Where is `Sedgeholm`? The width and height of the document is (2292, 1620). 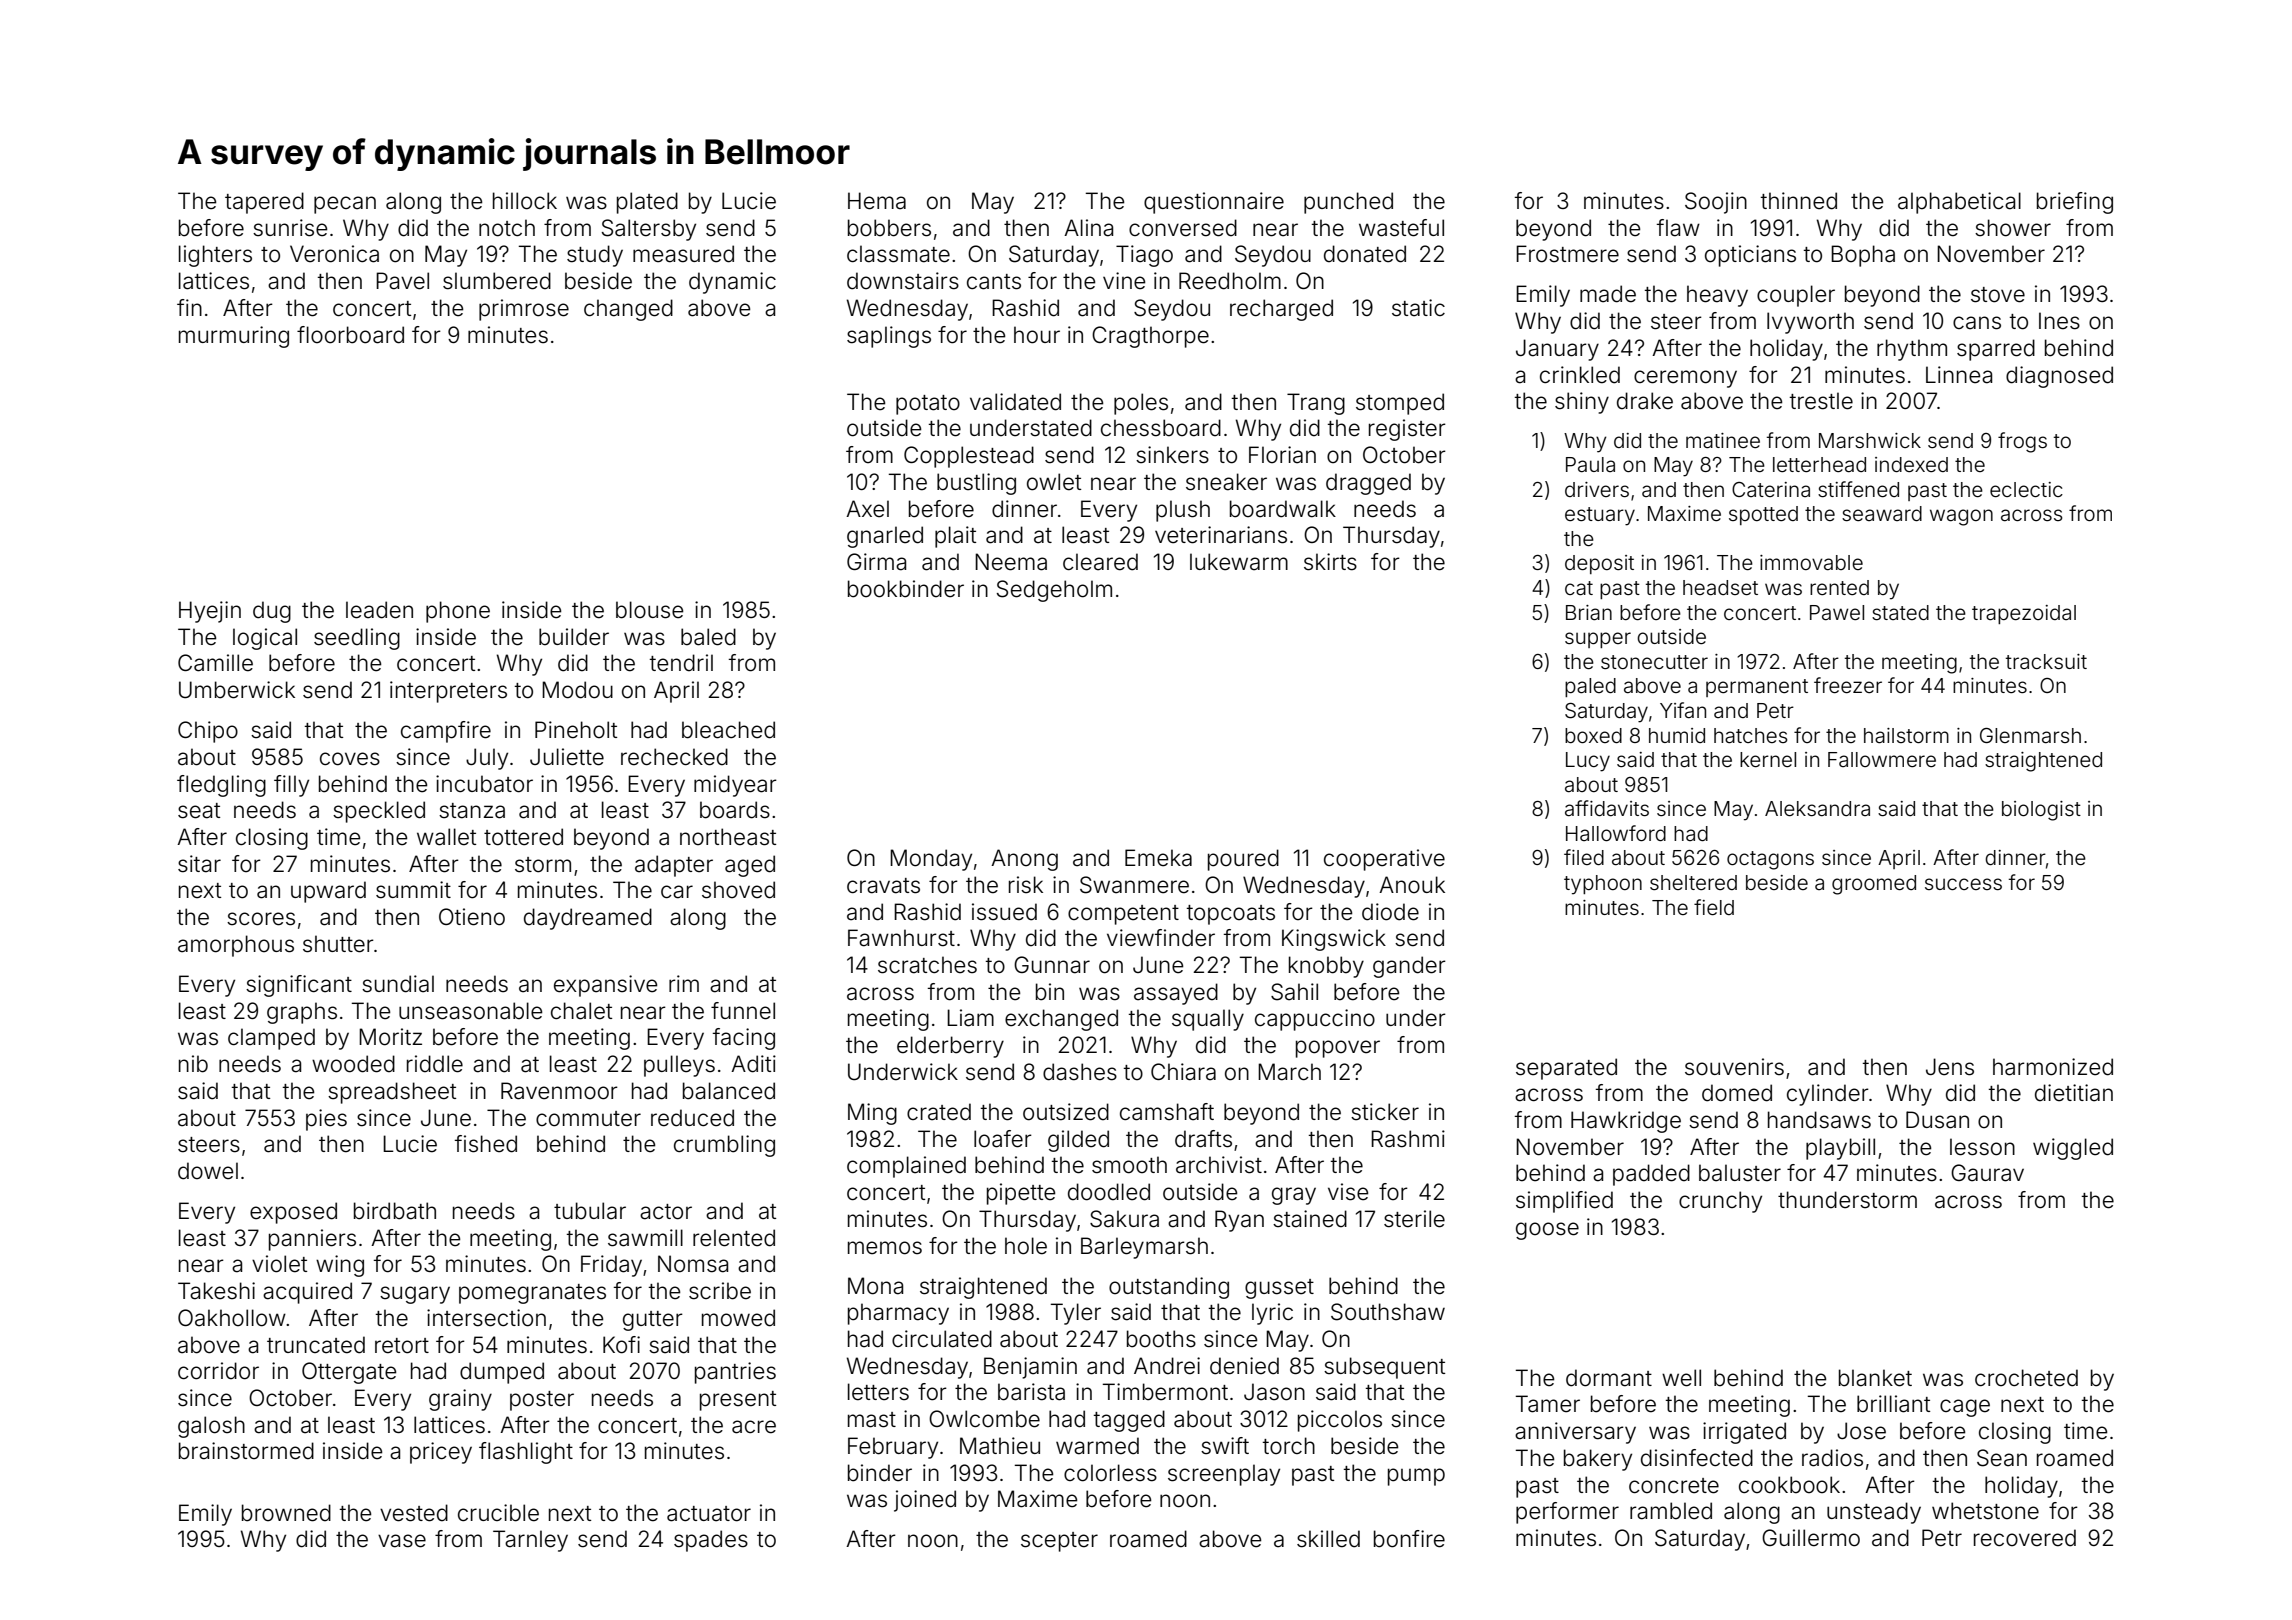
Sedgeholm is located at coordinates (1054, 591).
